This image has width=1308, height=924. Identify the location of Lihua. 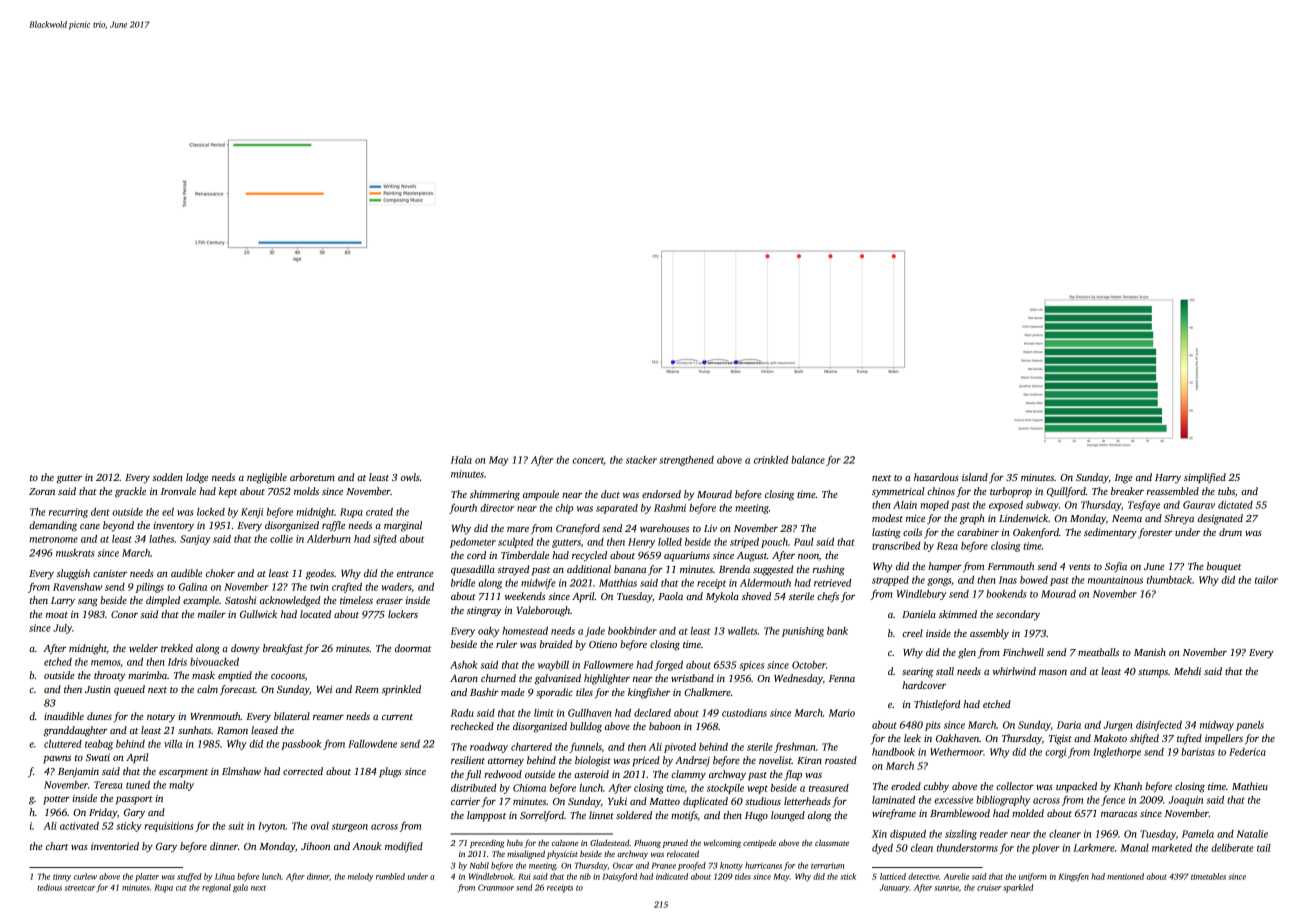
(225, 876).
